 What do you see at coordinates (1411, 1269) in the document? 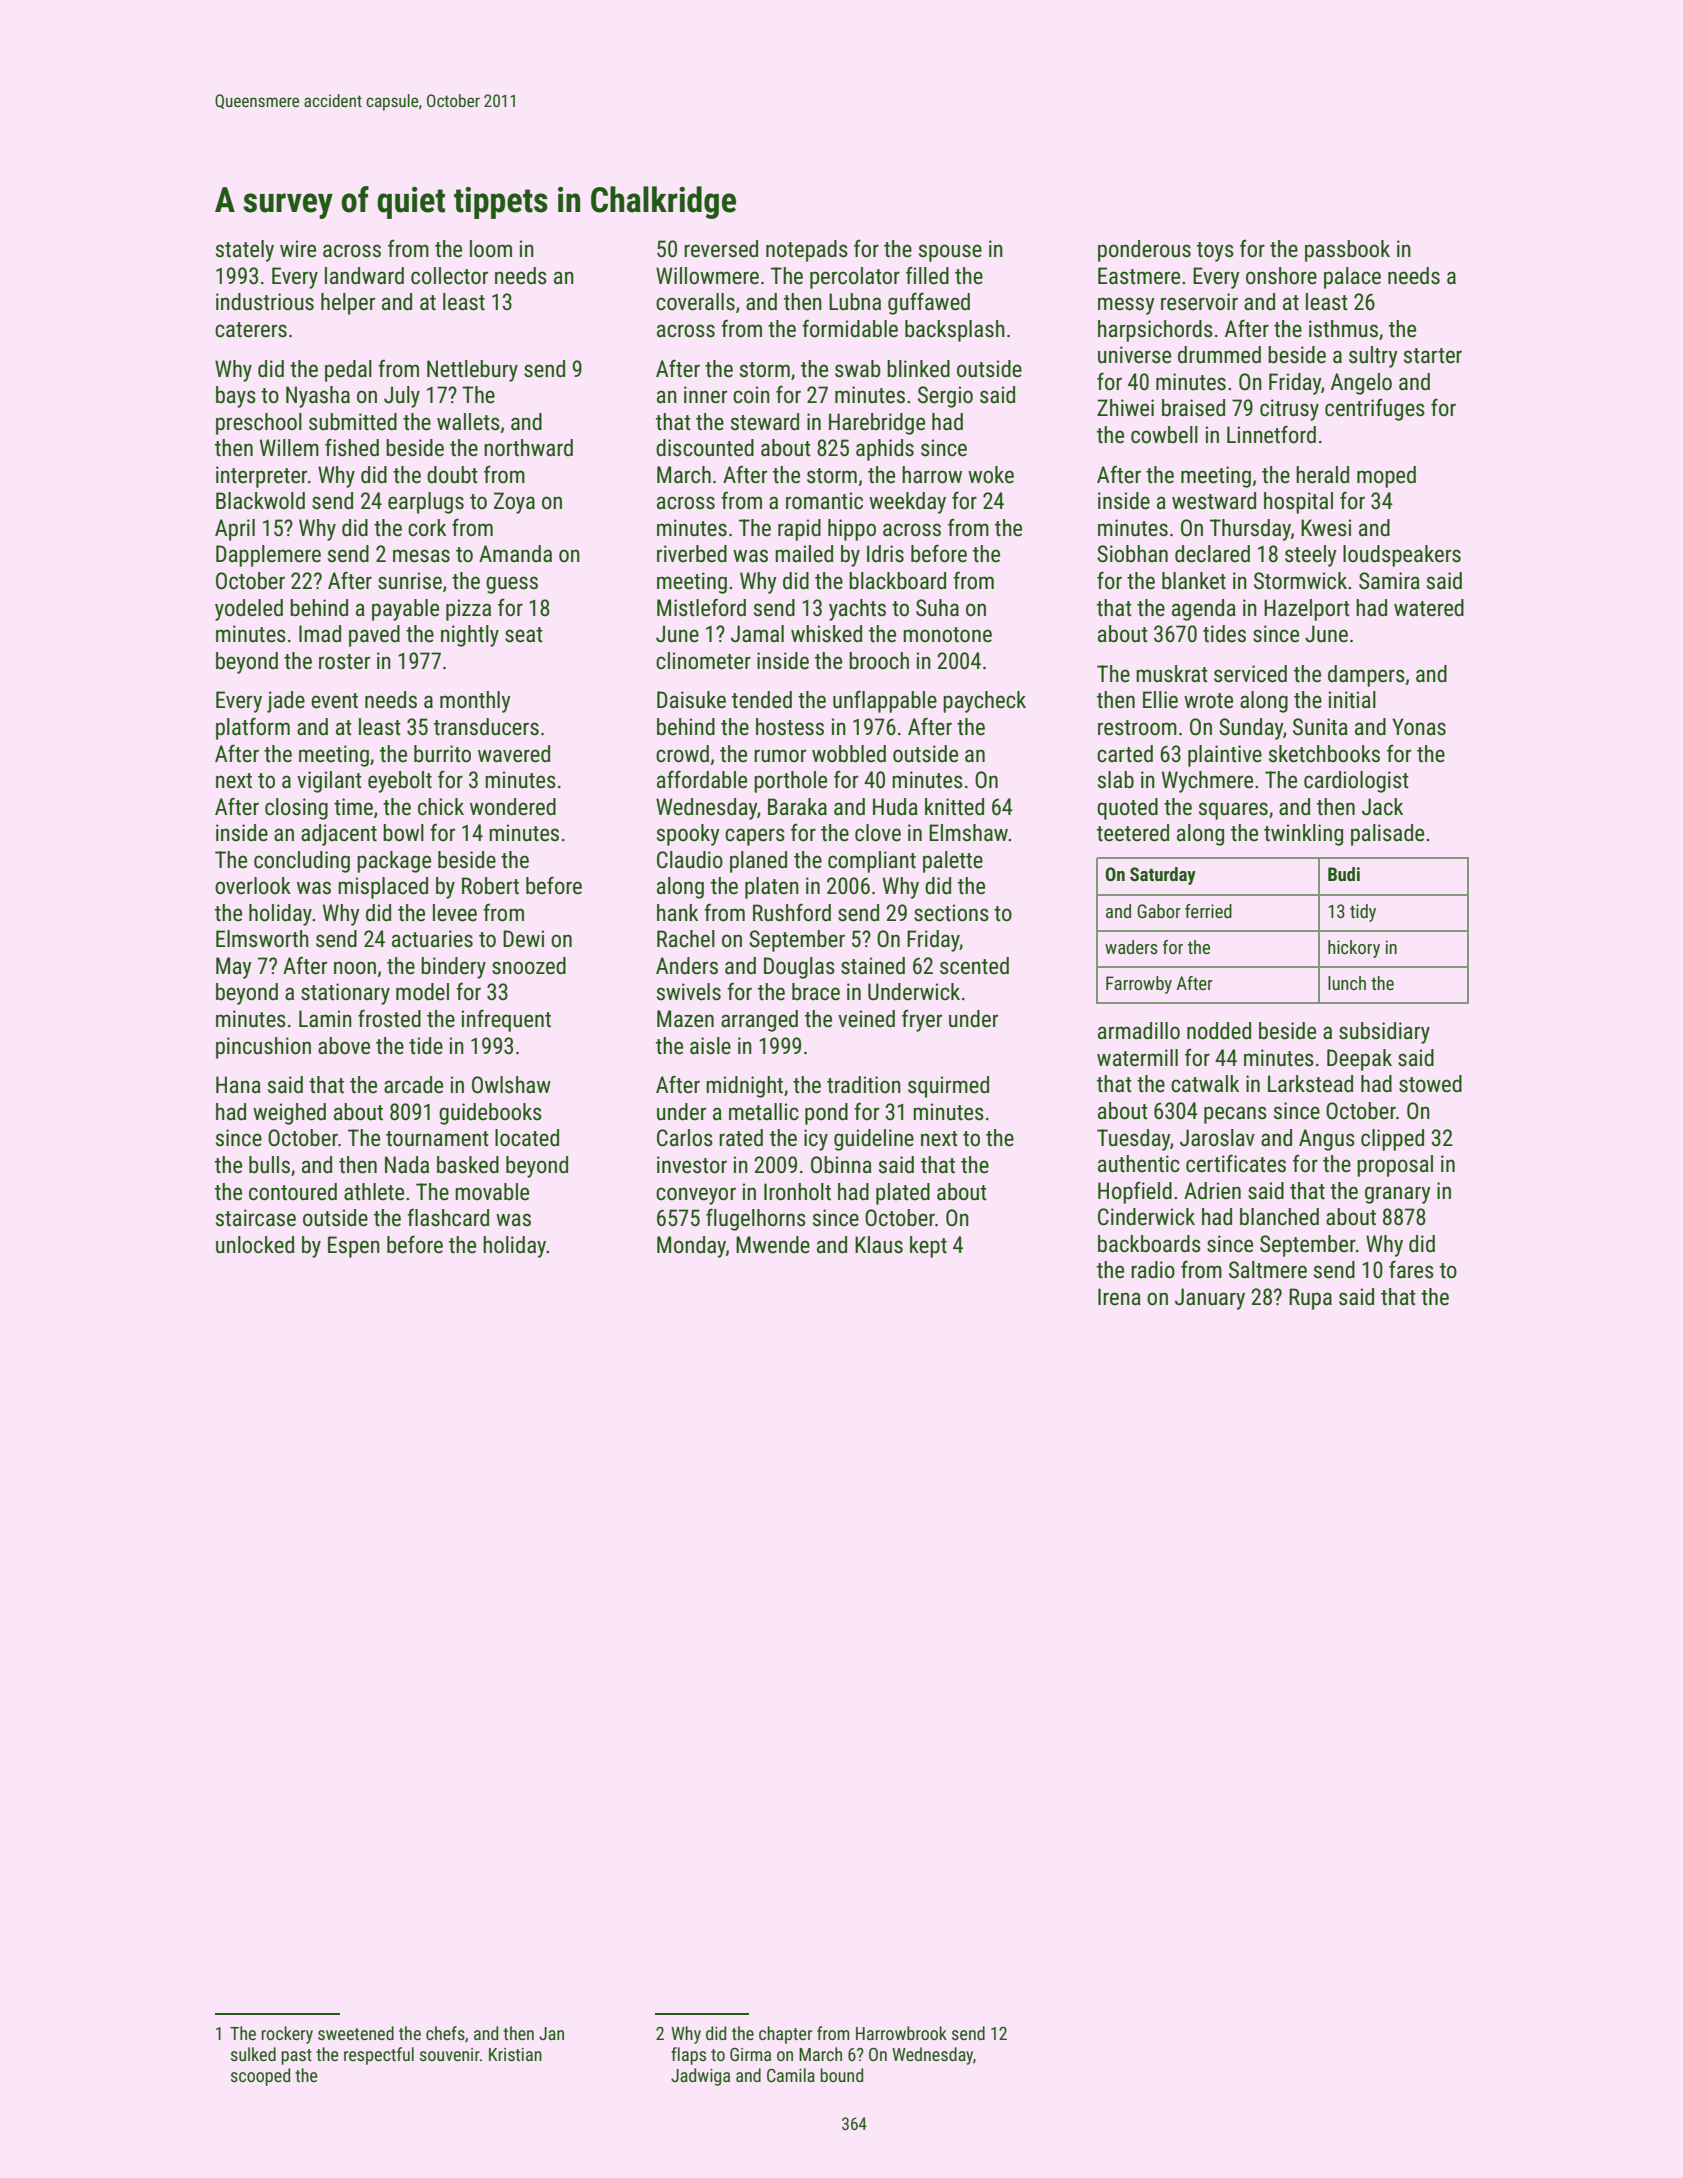
I see `fares` at bounding box center [1411, 1269].
